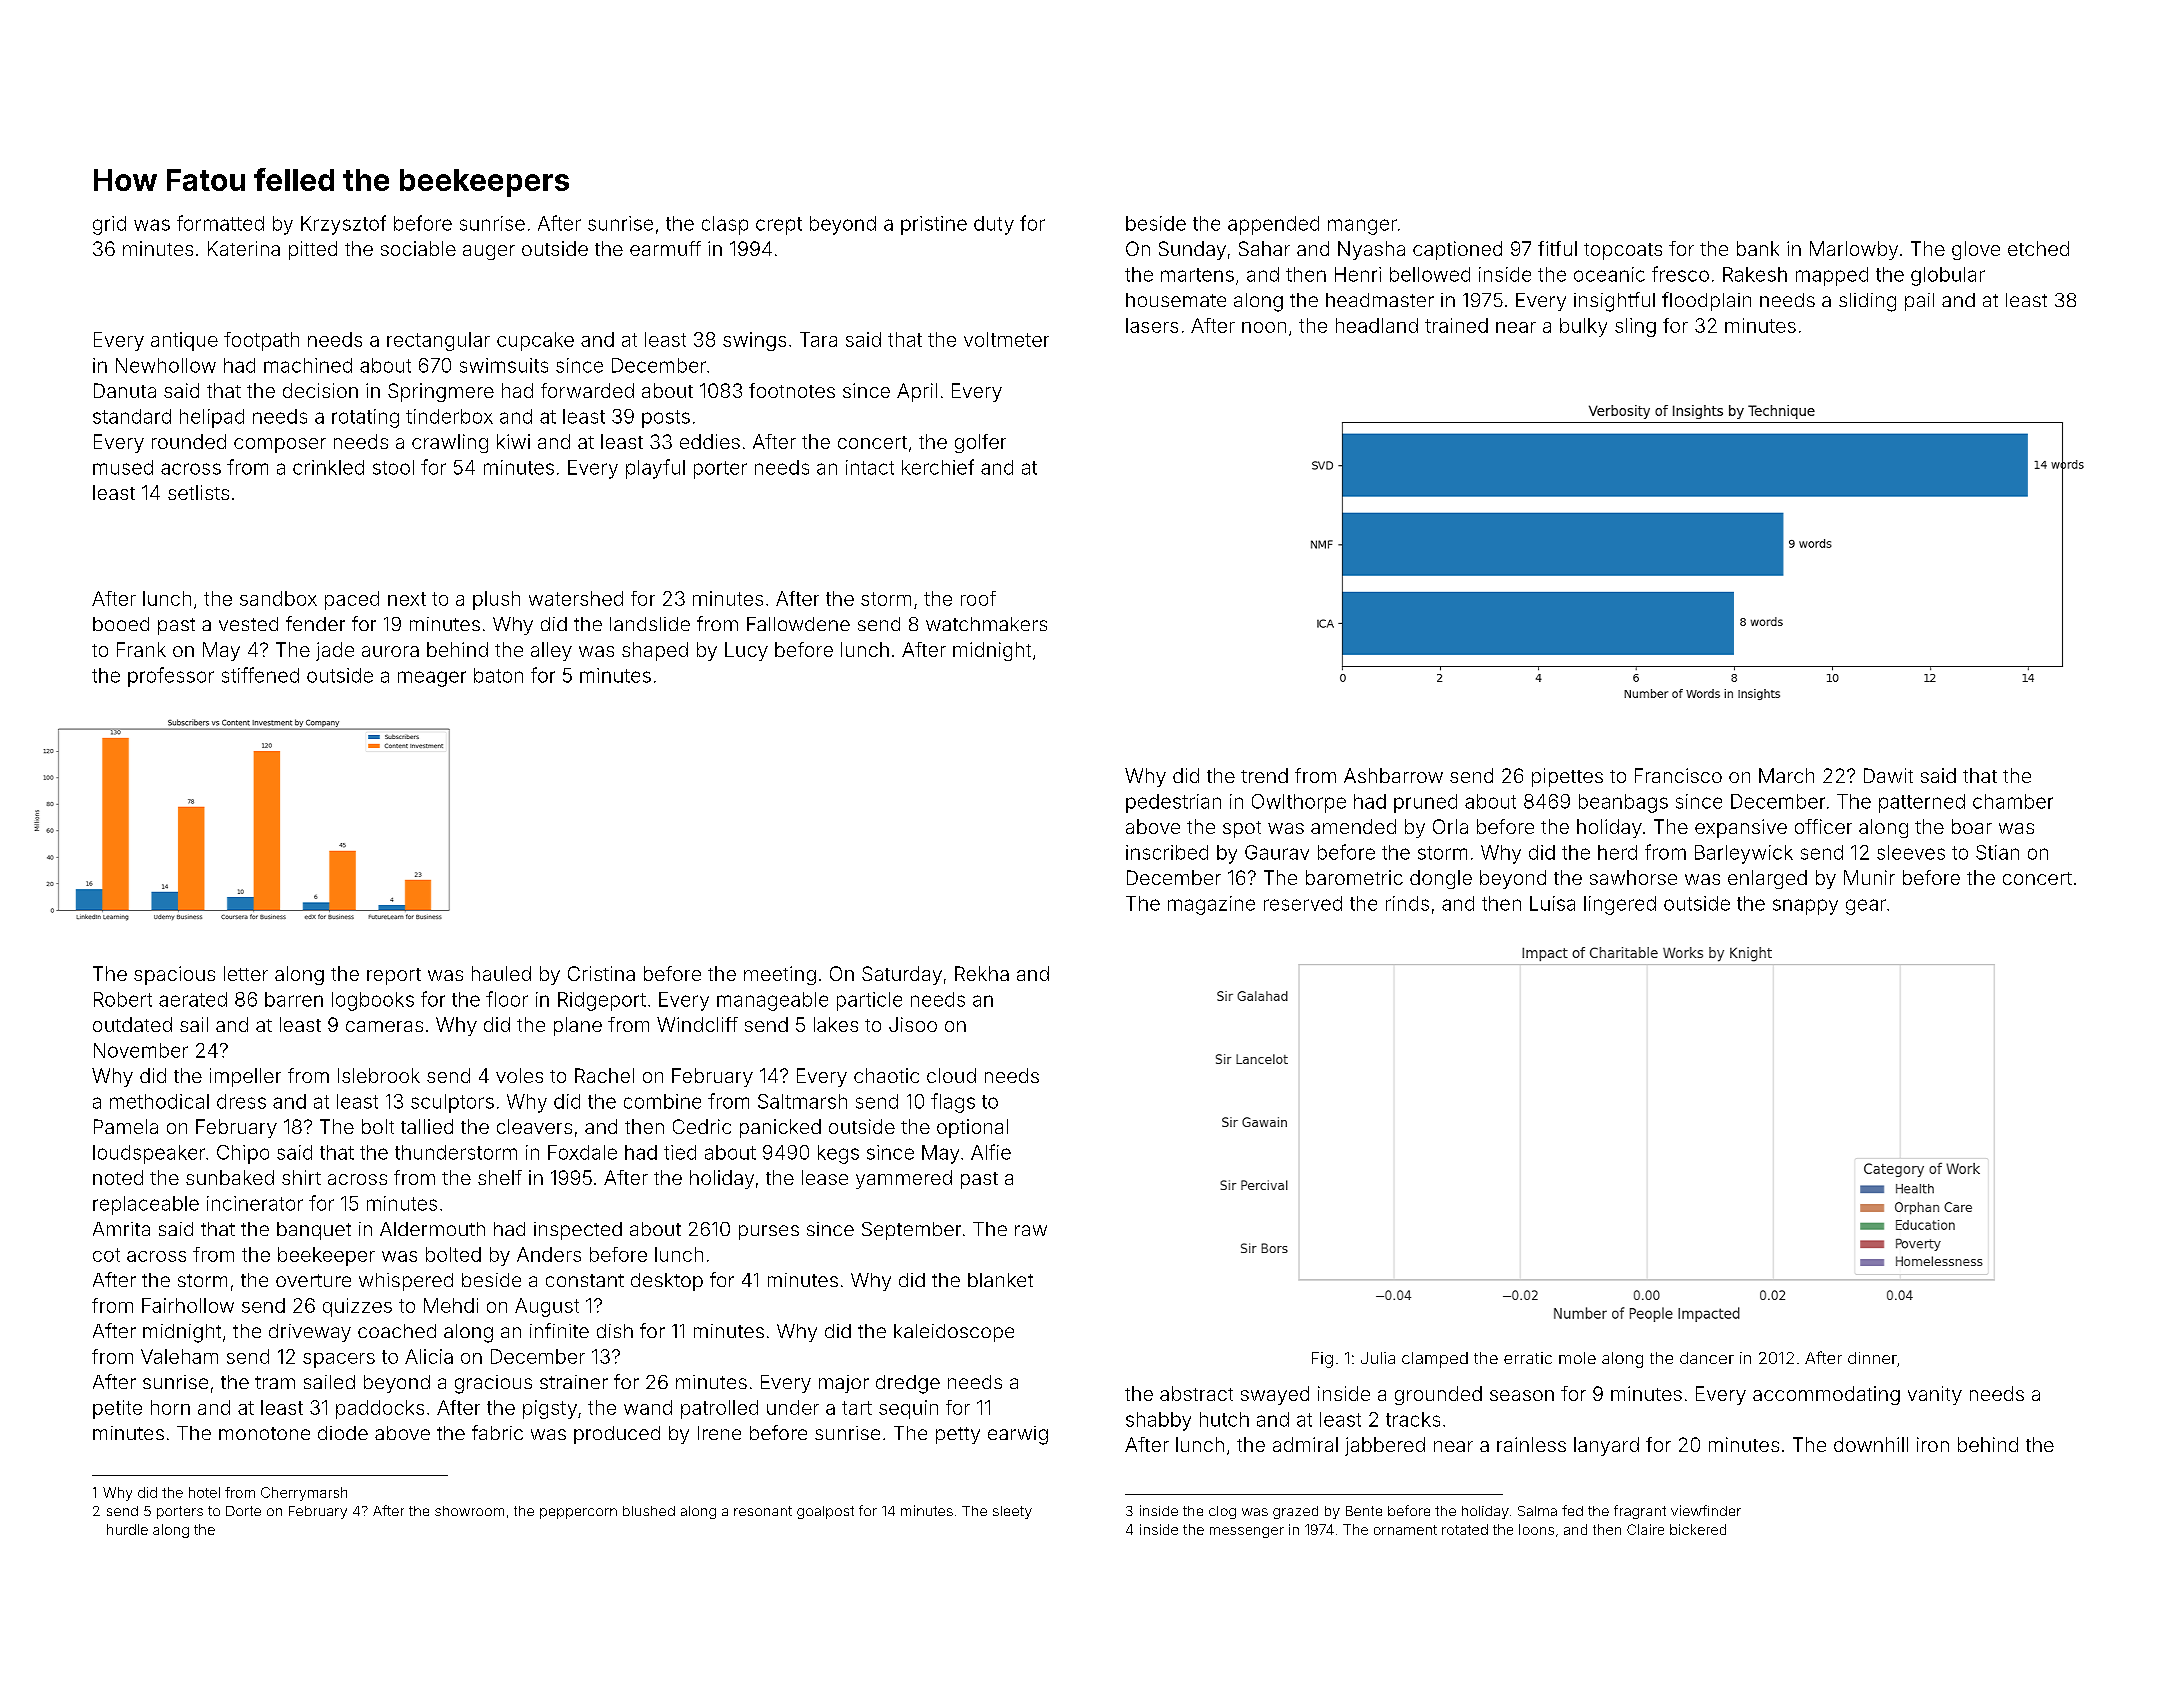 The image size is (2178, 1683). I want to click on hurdle, so click(127, 1529).
